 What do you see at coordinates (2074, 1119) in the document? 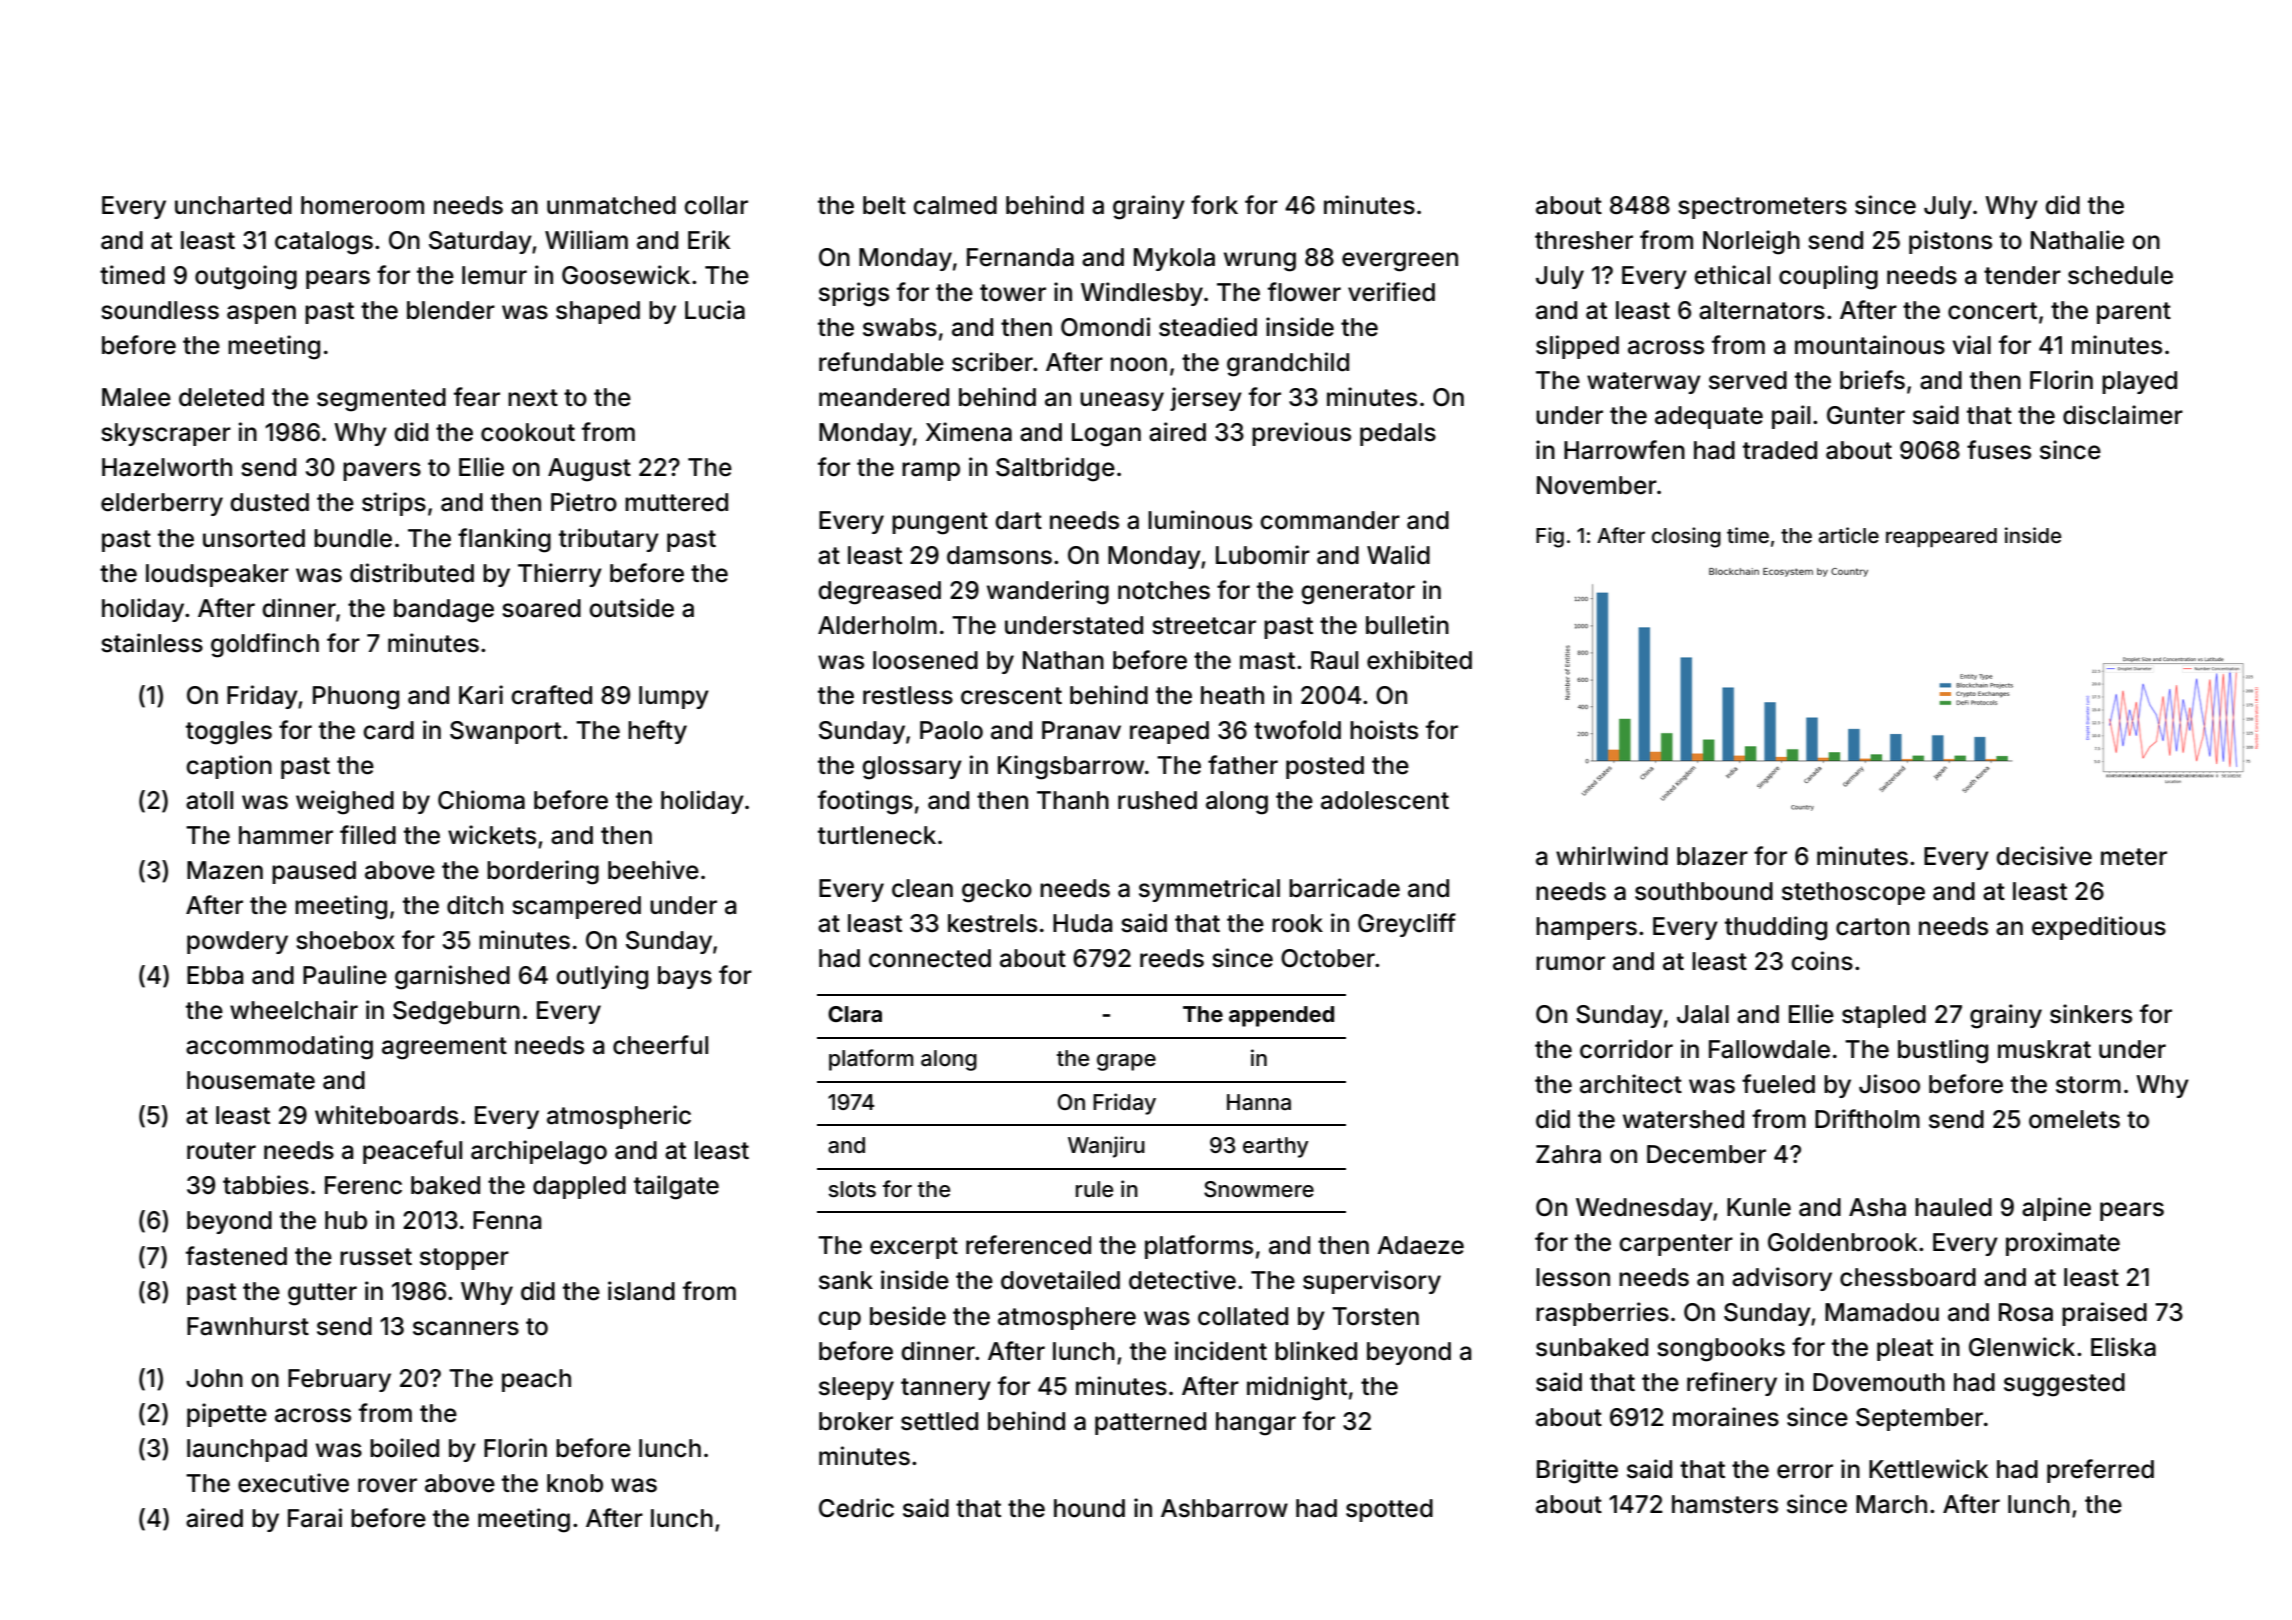
I see `omelets` at bounding box center [2074, 1119].
